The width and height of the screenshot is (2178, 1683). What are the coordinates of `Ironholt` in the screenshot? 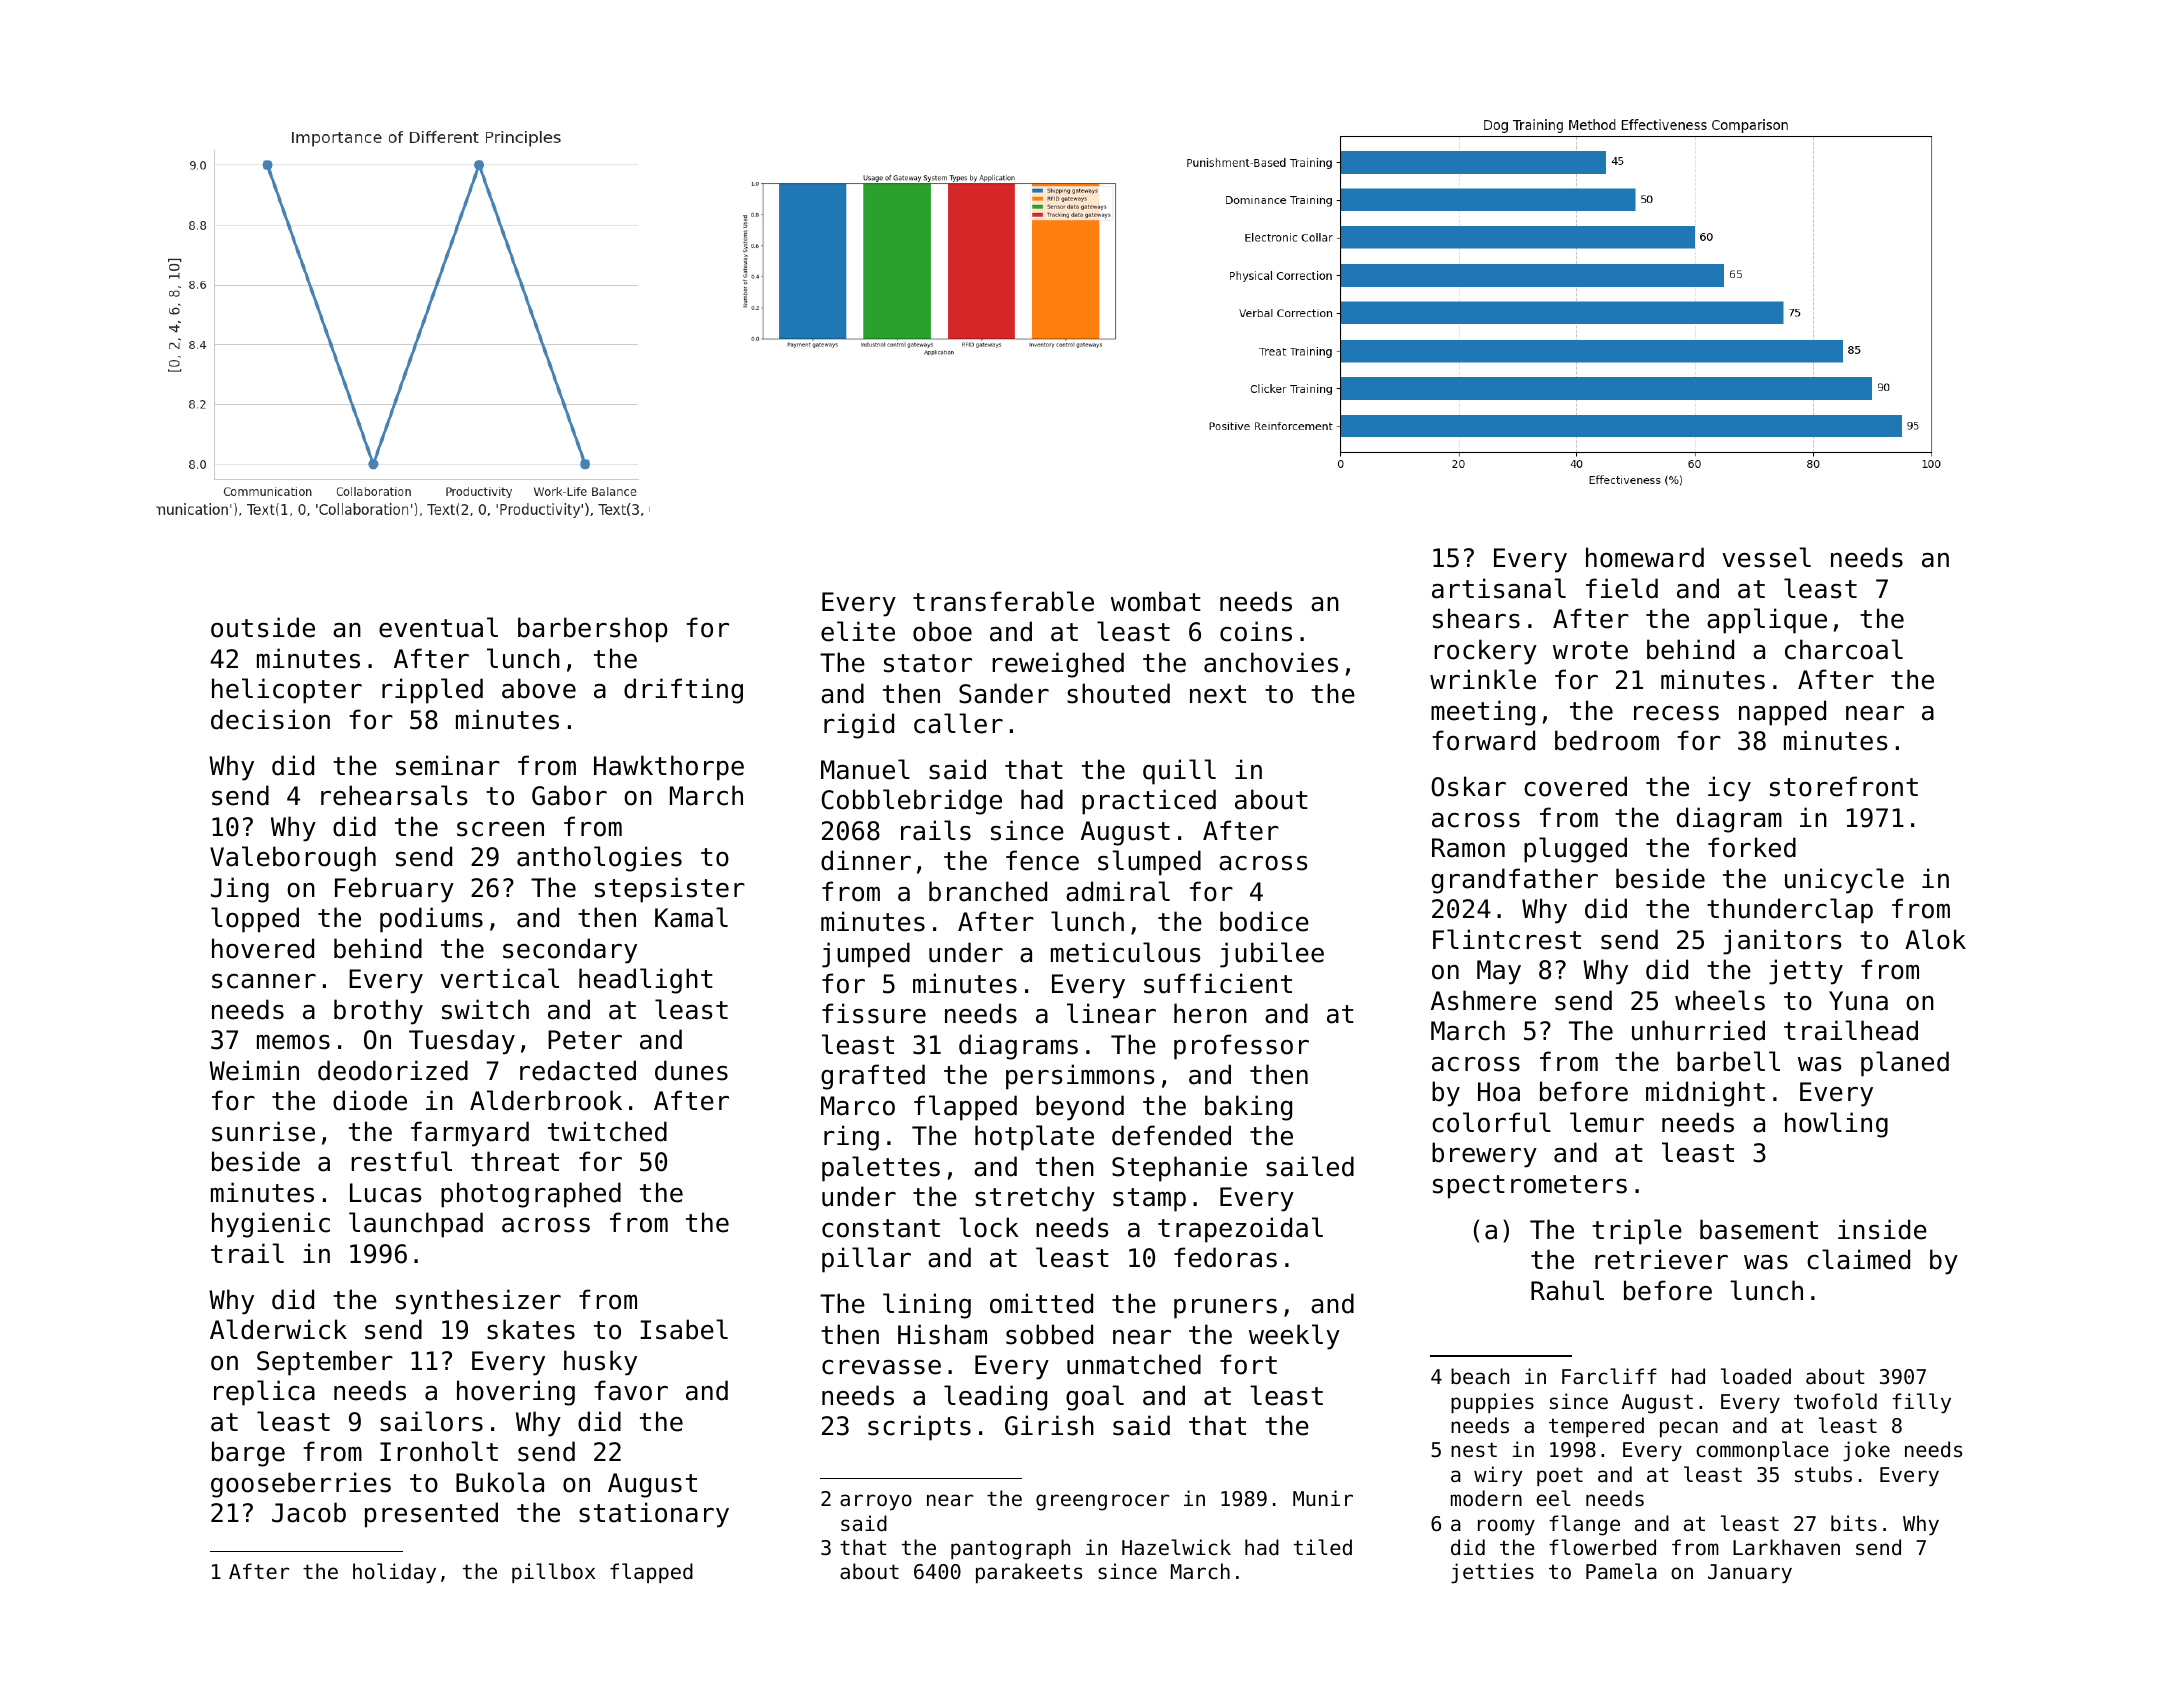 It's located at (439, 1451).
